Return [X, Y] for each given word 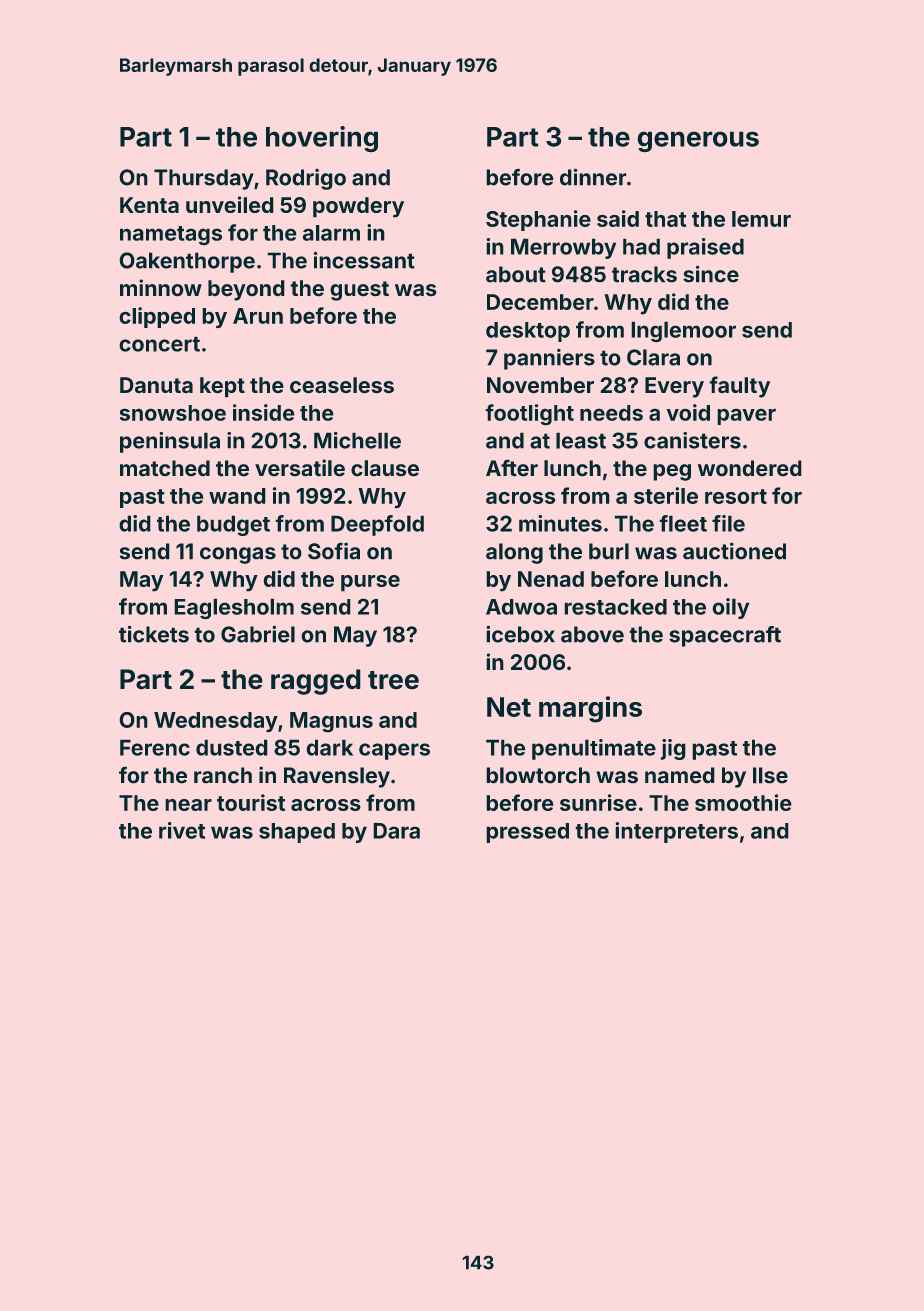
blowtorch [538, 775]
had [641, 247]
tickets [154, 634]
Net [509, 707]
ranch [223, 775]
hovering [322, 139]
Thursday [204, 179]
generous [698, 142]
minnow [161, 287]
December [540, 302]
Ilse [770, 775]
